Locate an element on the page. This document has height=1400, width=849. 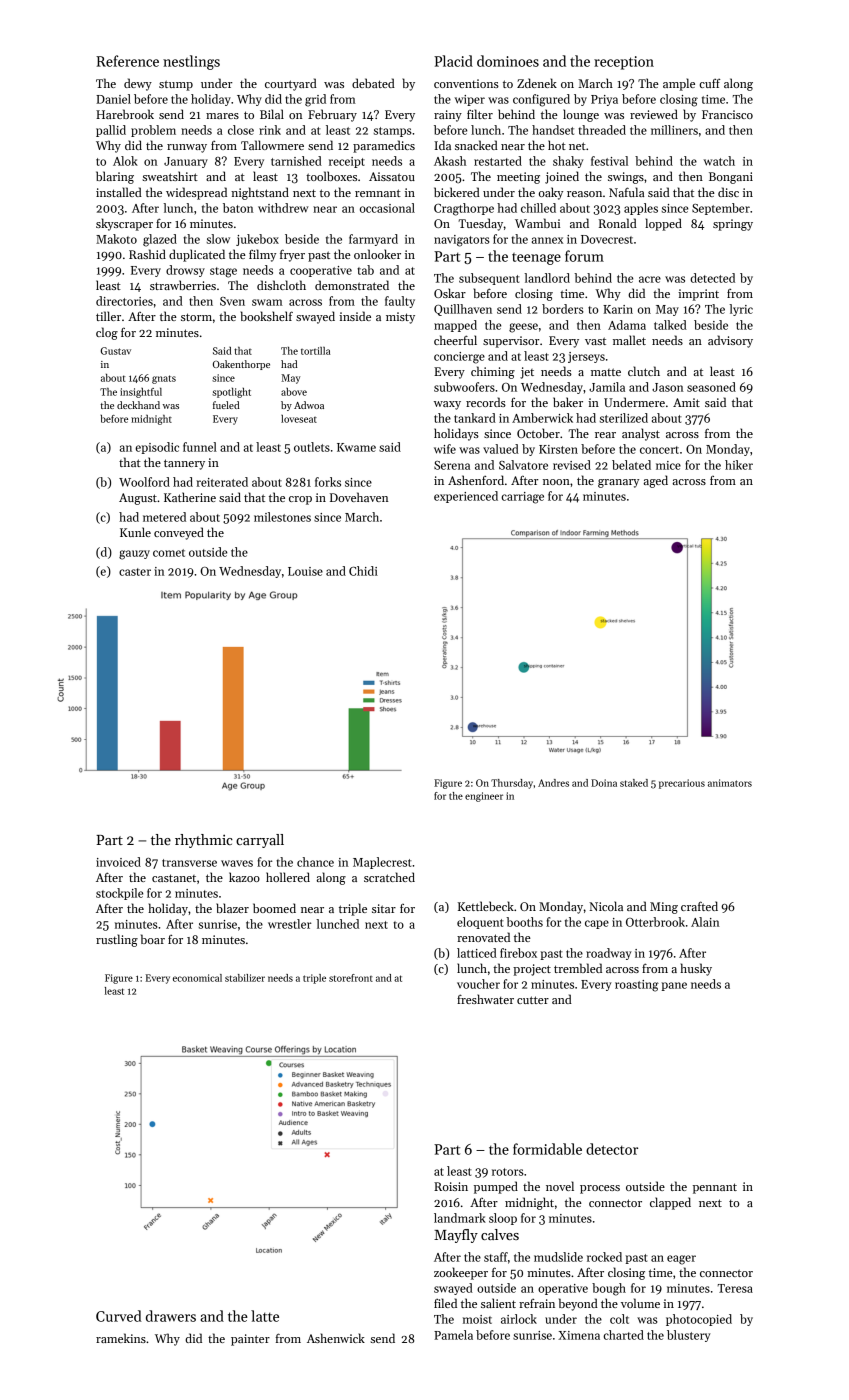
Louise is located at coordinates (305, 571).
